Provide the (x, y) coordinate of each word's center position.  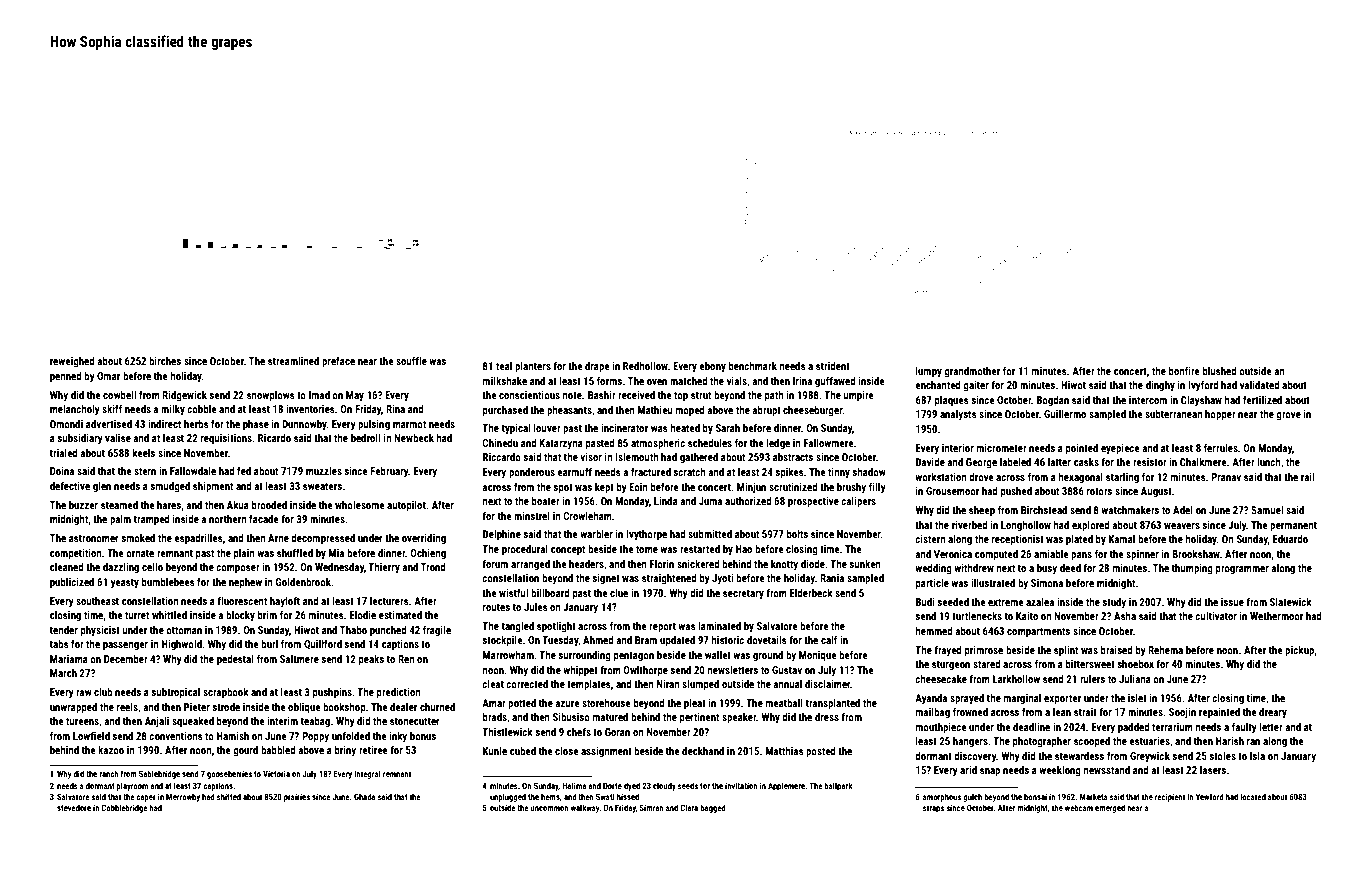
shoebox (1135, 664)
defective (70, 486)
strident (833, 366)
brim (267, 615)
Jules (536, 607)
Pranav (1226, 477)
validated (1260, 385)
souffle (411, 360)
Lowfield (91, 736)
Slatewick (1291, 602)
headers (586, 564)
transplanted (833, 704)
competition (76, 554)
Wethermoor (1276, 616)
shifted (229, 796)
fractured (651, 471)
